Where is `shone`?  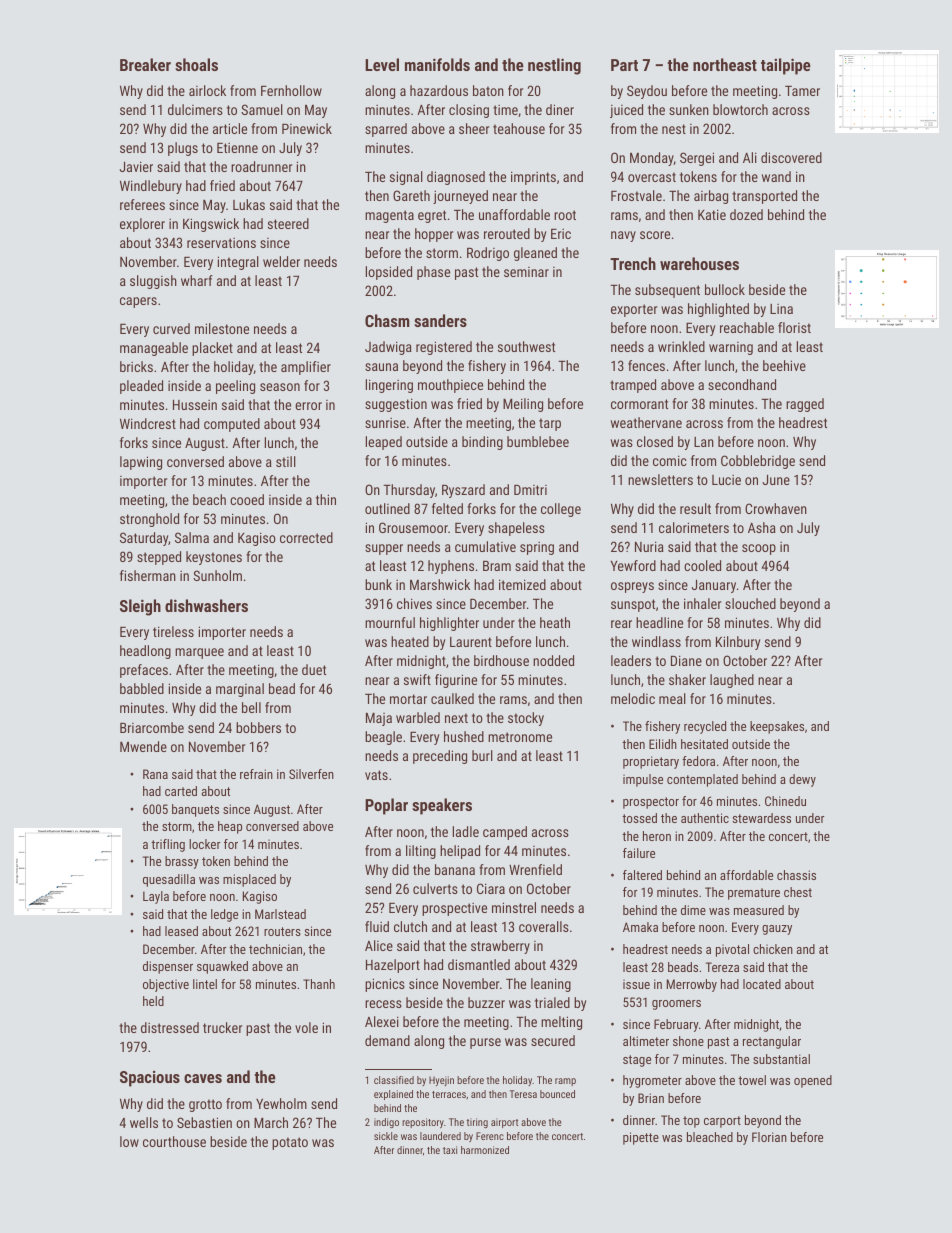
shone is located at coordinates (688, 1041).
